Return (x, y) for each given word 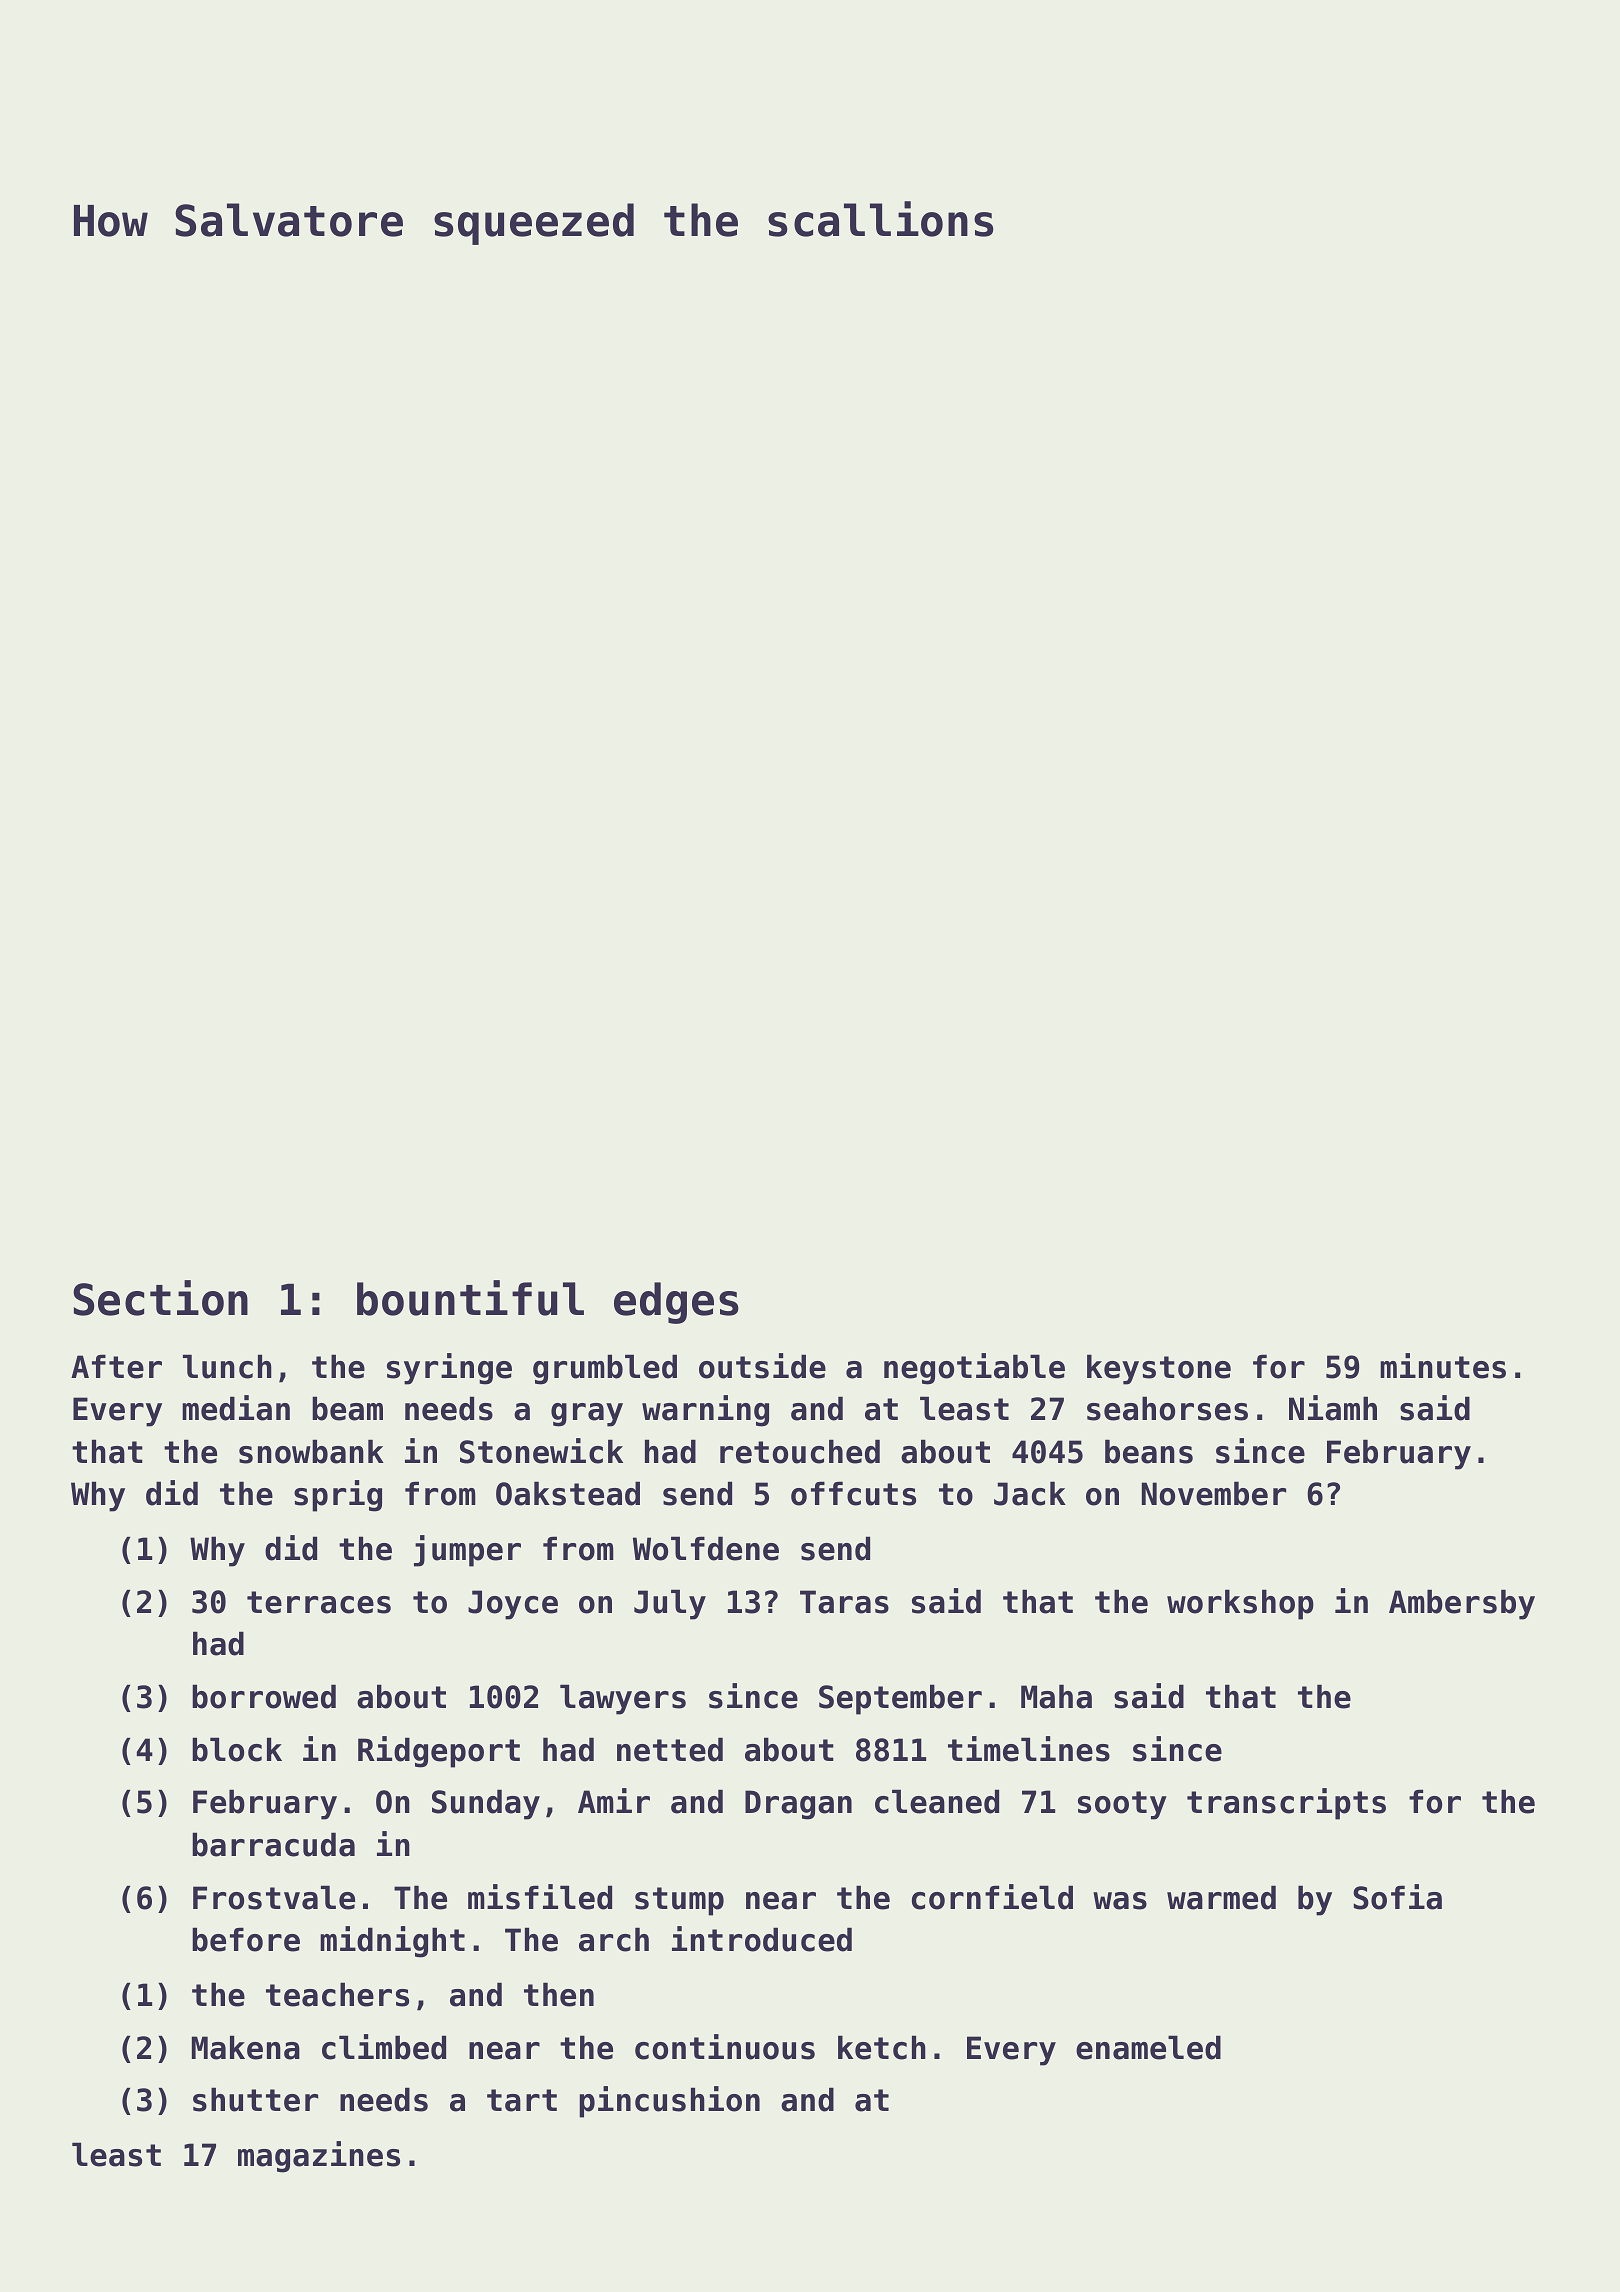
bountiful (470, 1298)
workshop (1240, 1604)
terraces (319, 1602)
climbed (384, 2047)
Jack (1030, 1493)
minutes (1443, 1366)
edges (676, 1303)
